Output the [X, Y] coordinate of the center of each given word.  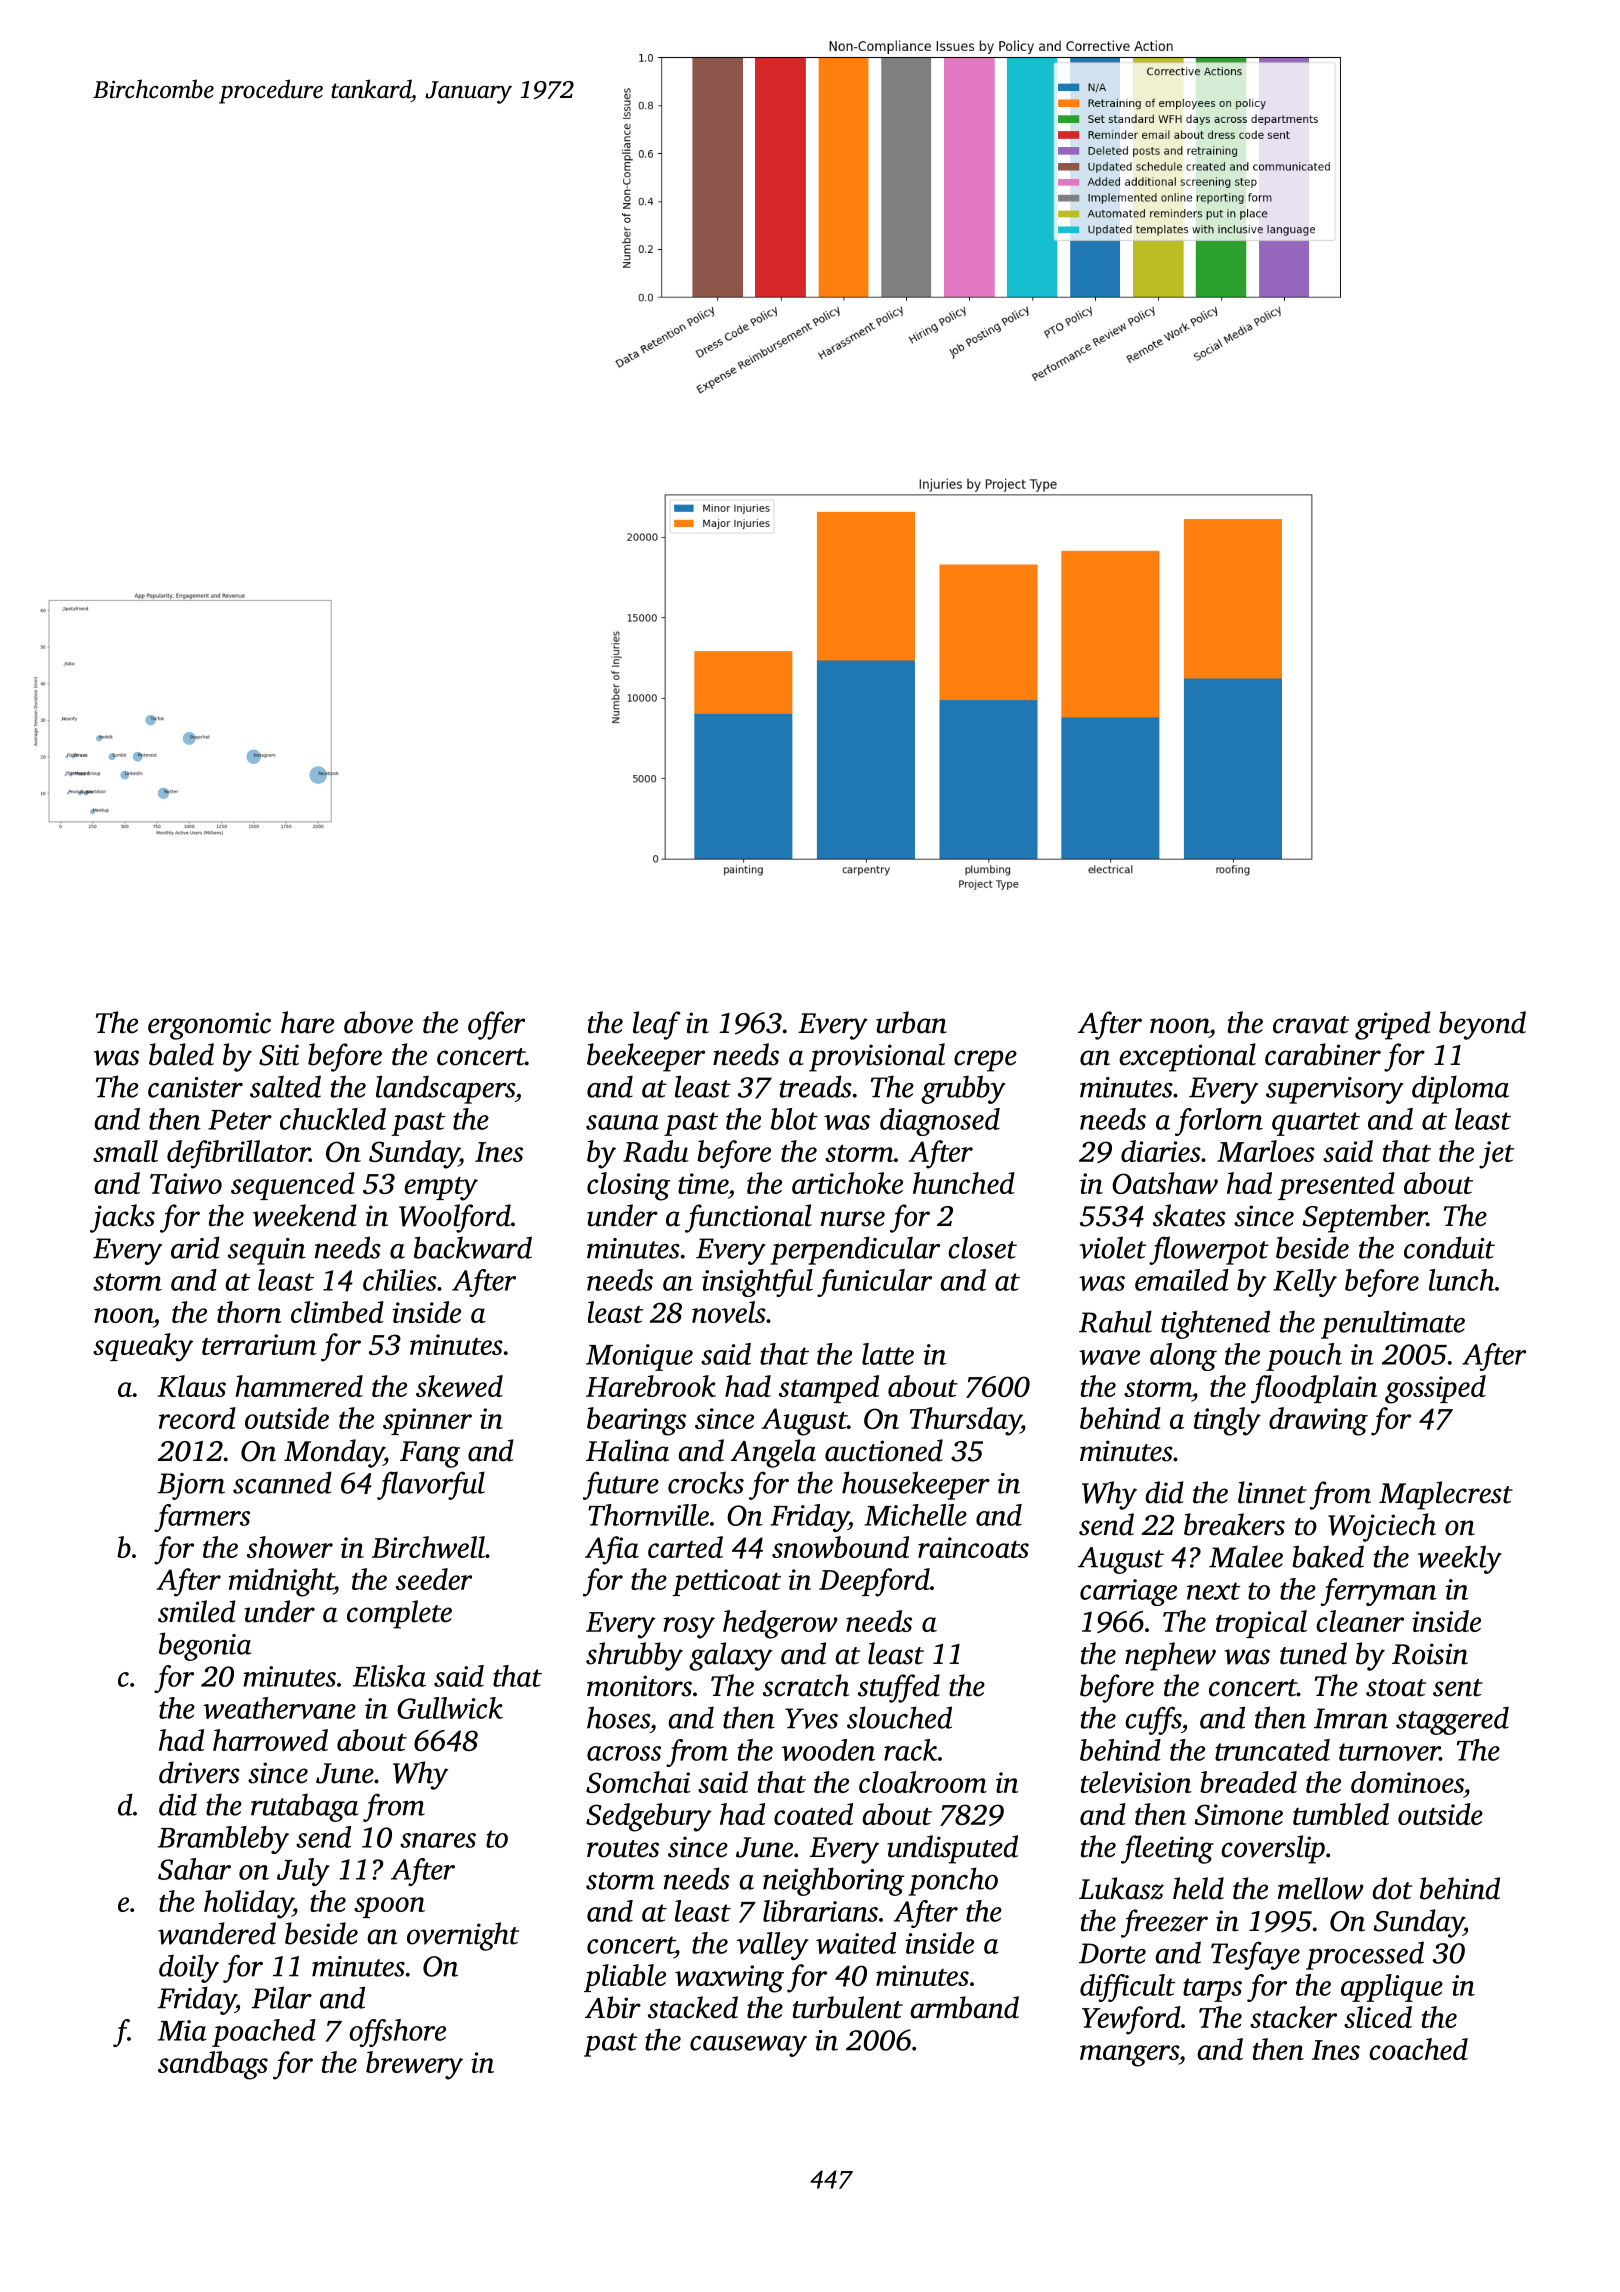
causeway [748, 2046]
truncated [1272, 1750]
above [378, 1022]
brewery [414, 2065]
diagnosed [940, 1122]
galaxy [730, 1656]
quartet [1316, 1124]
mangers [1129, 2056]
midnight [281, 1582]
